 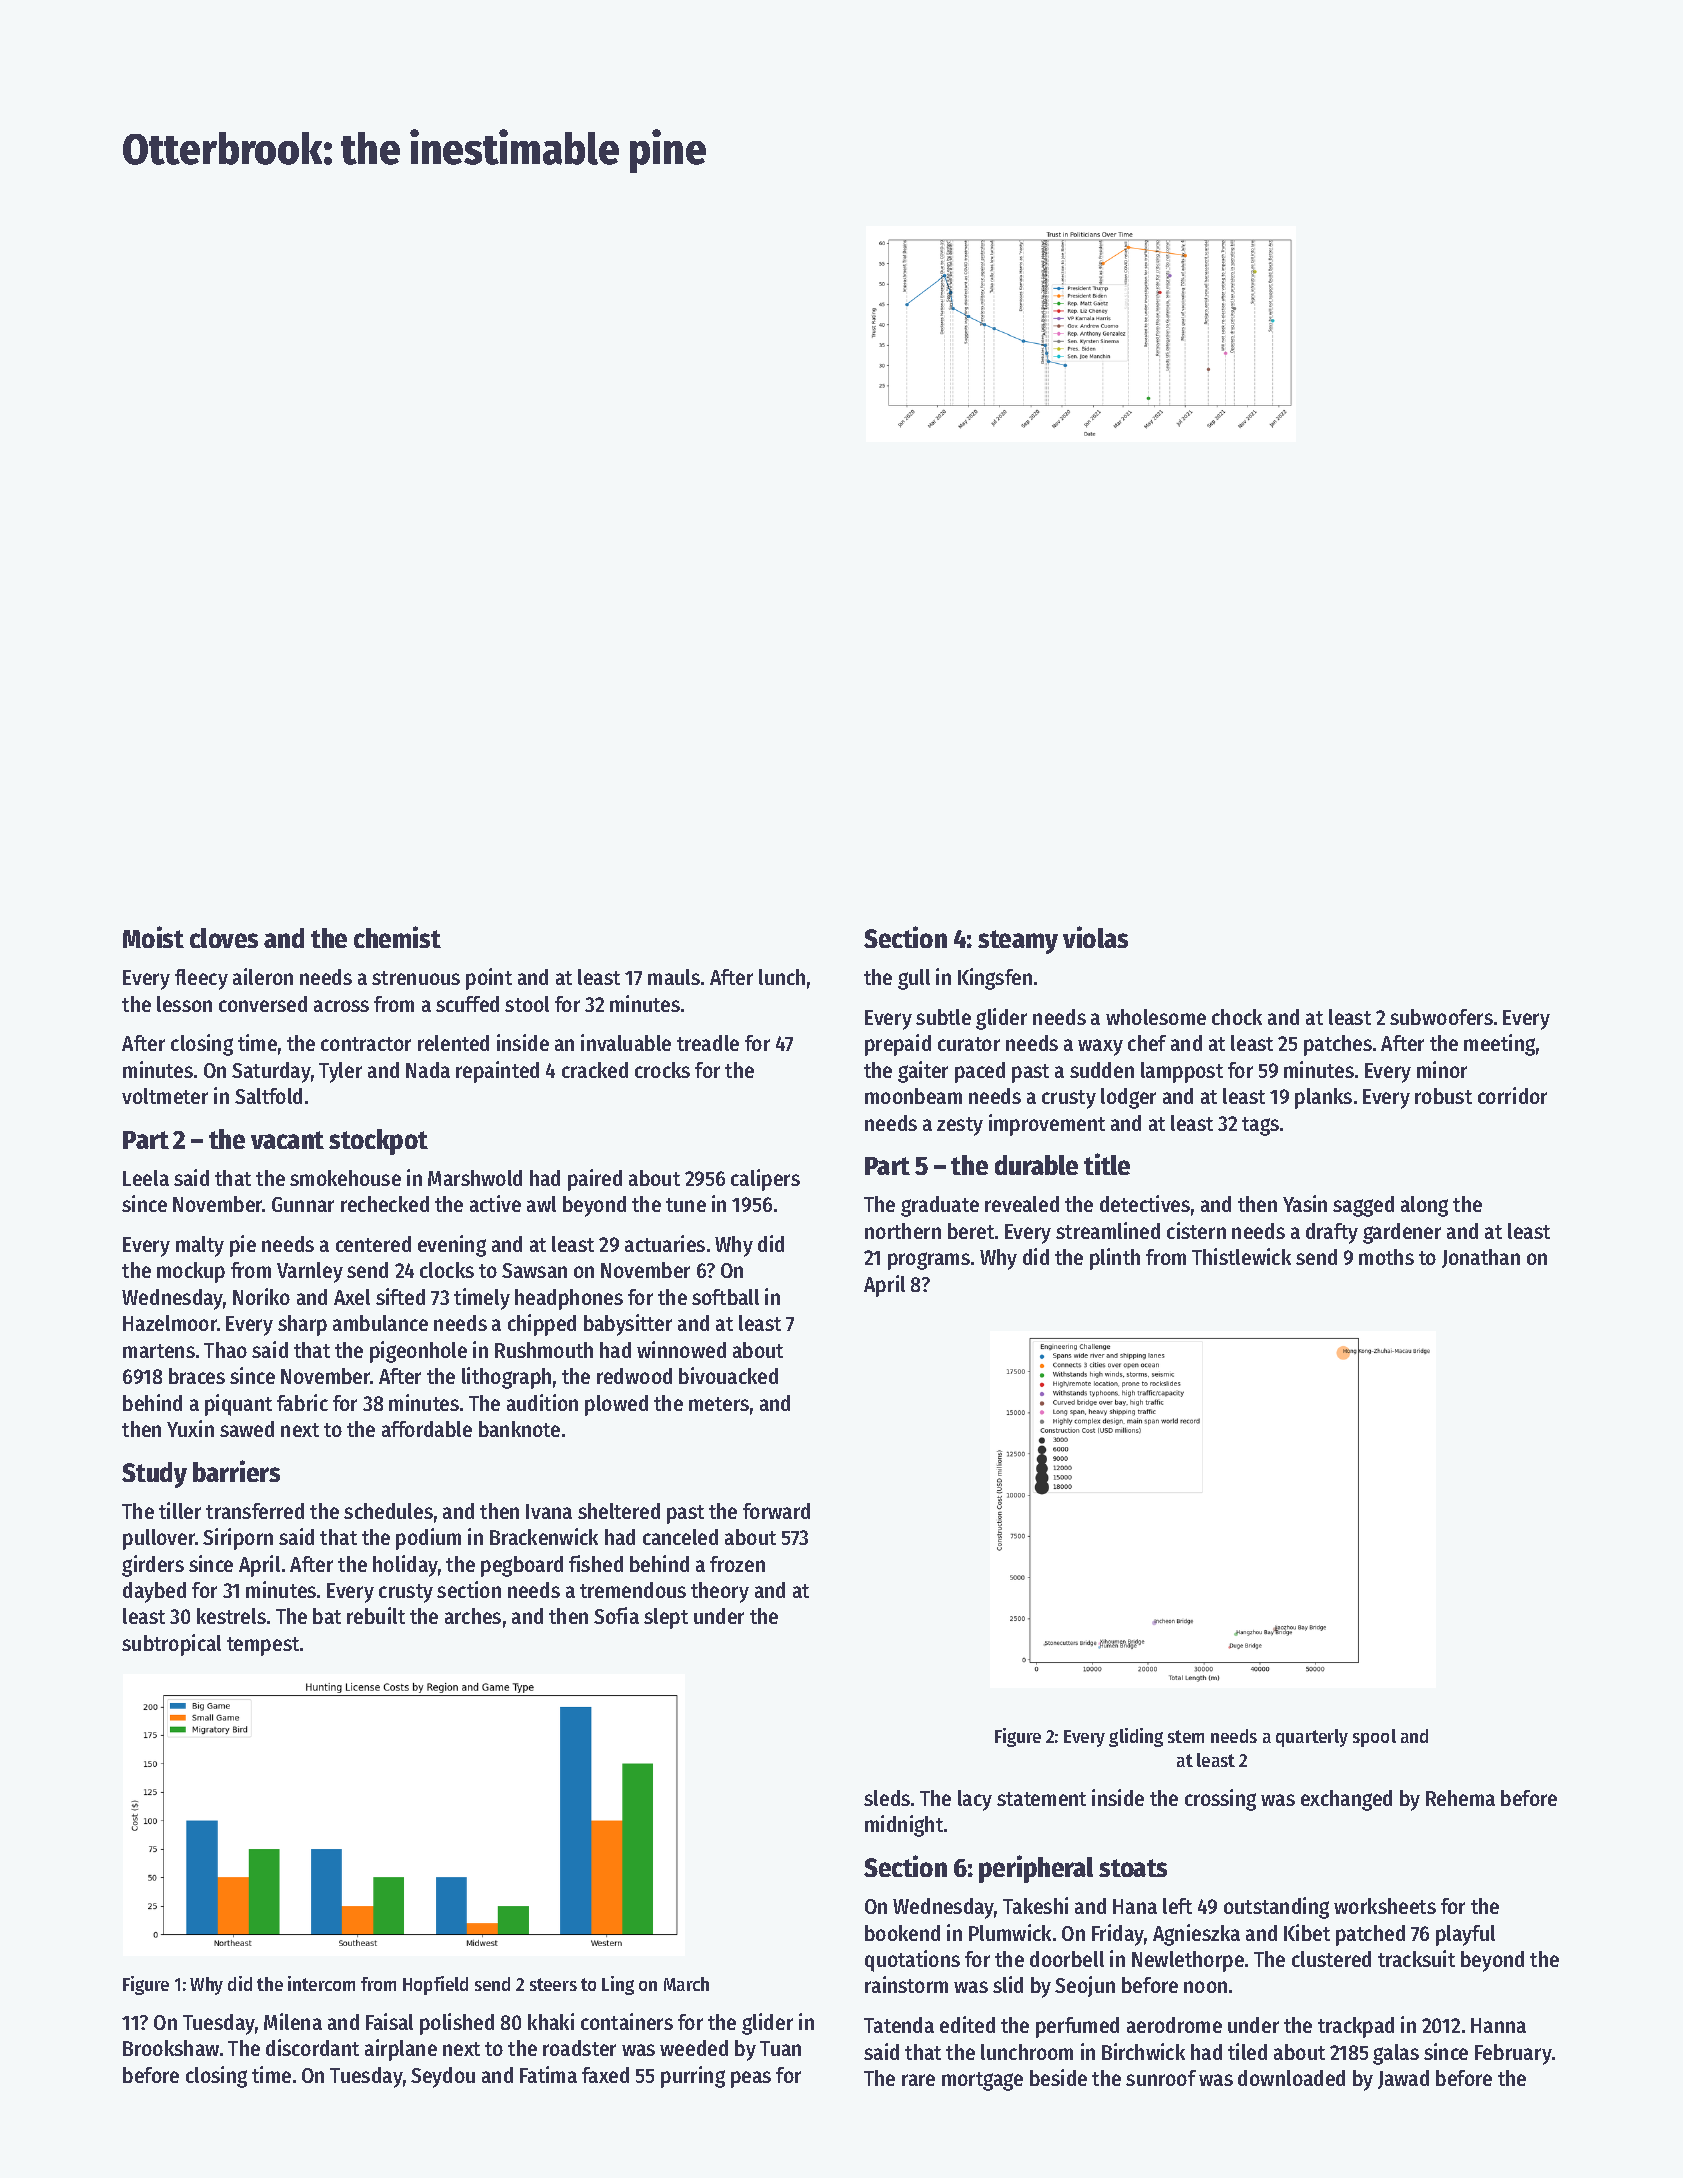 What do you see at coordinates (171, 2048) in the screenshot?
I see `Brookshaw` at bounding box center [171, 2048].
